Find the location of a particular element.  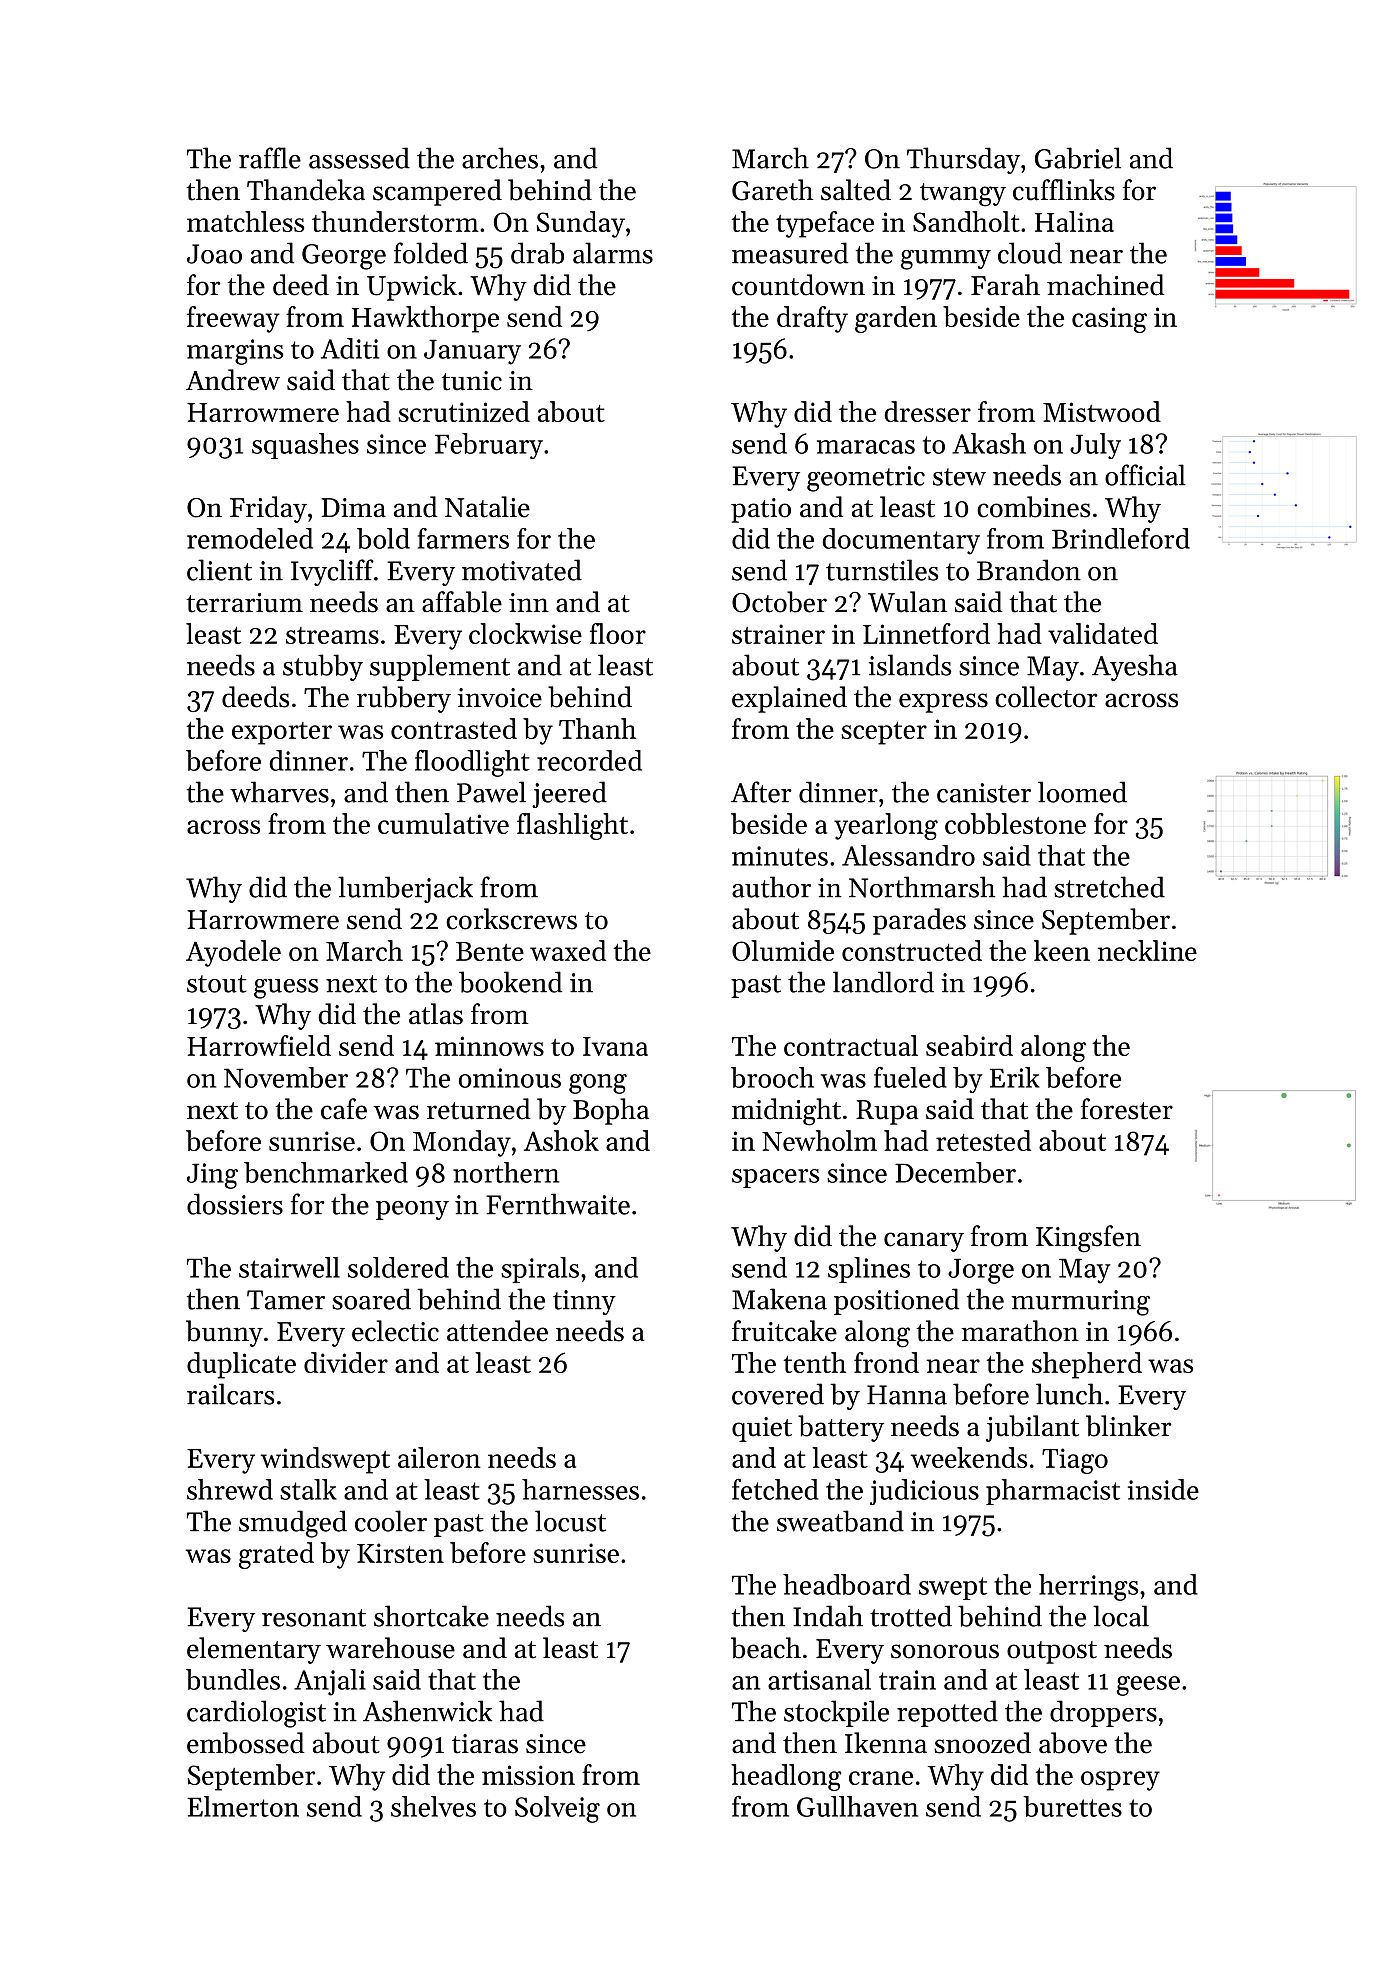

official is located at coordinates (1145, 475).
